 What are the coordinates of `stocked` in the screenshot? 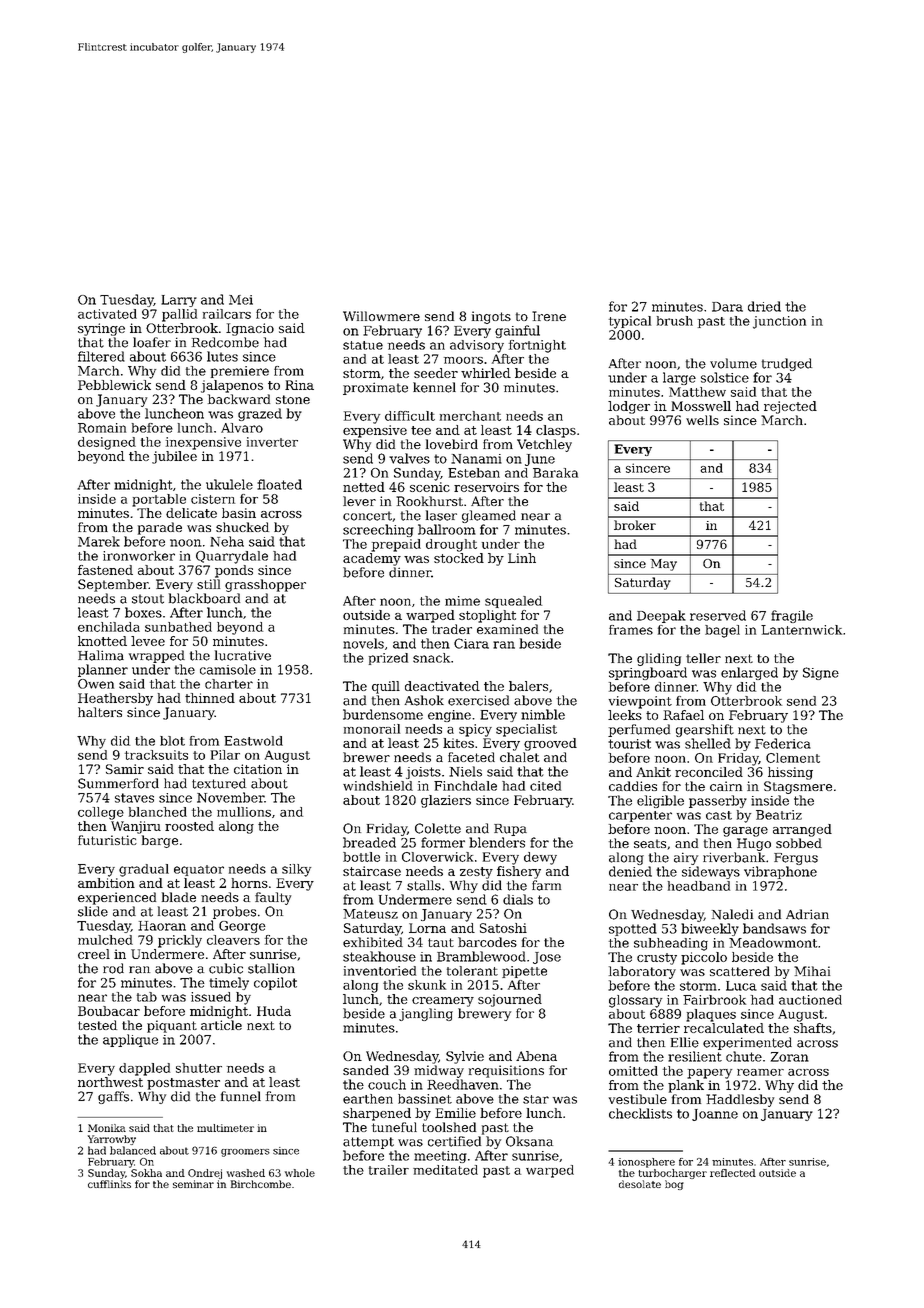 It's located at (459, 558).
